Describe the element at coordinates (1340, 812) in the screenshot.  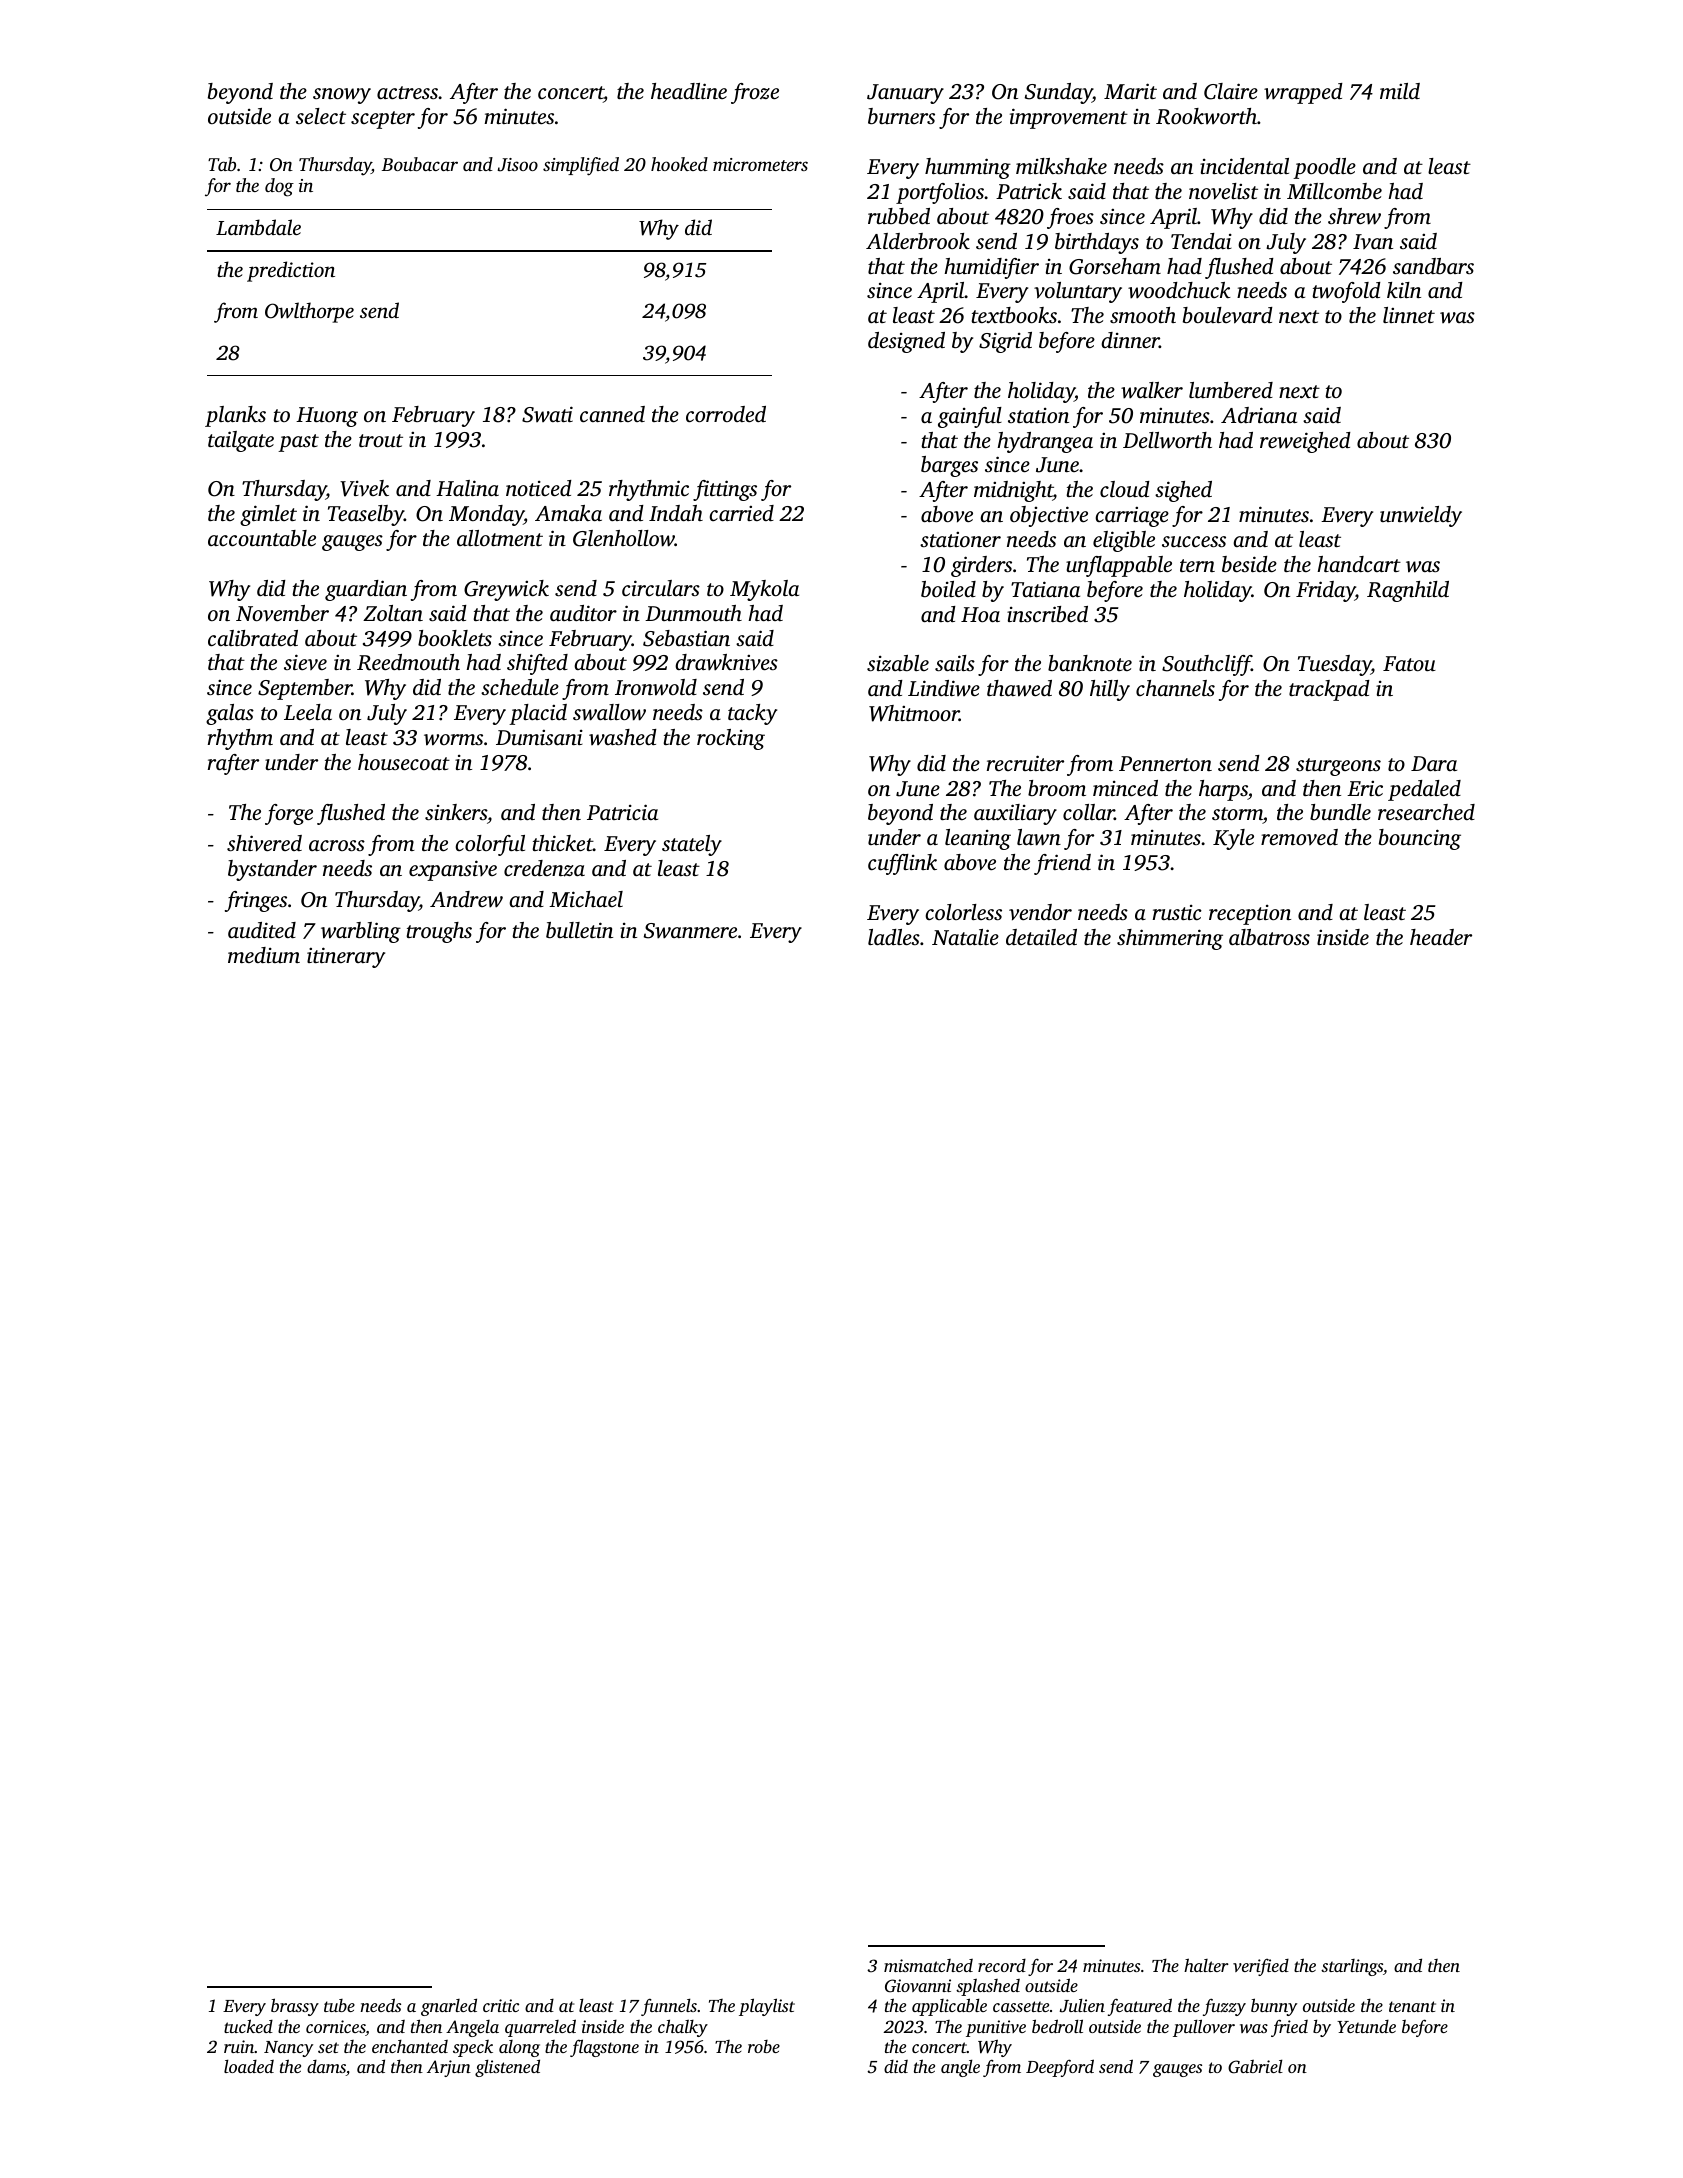
I see `bundle` at that location.
